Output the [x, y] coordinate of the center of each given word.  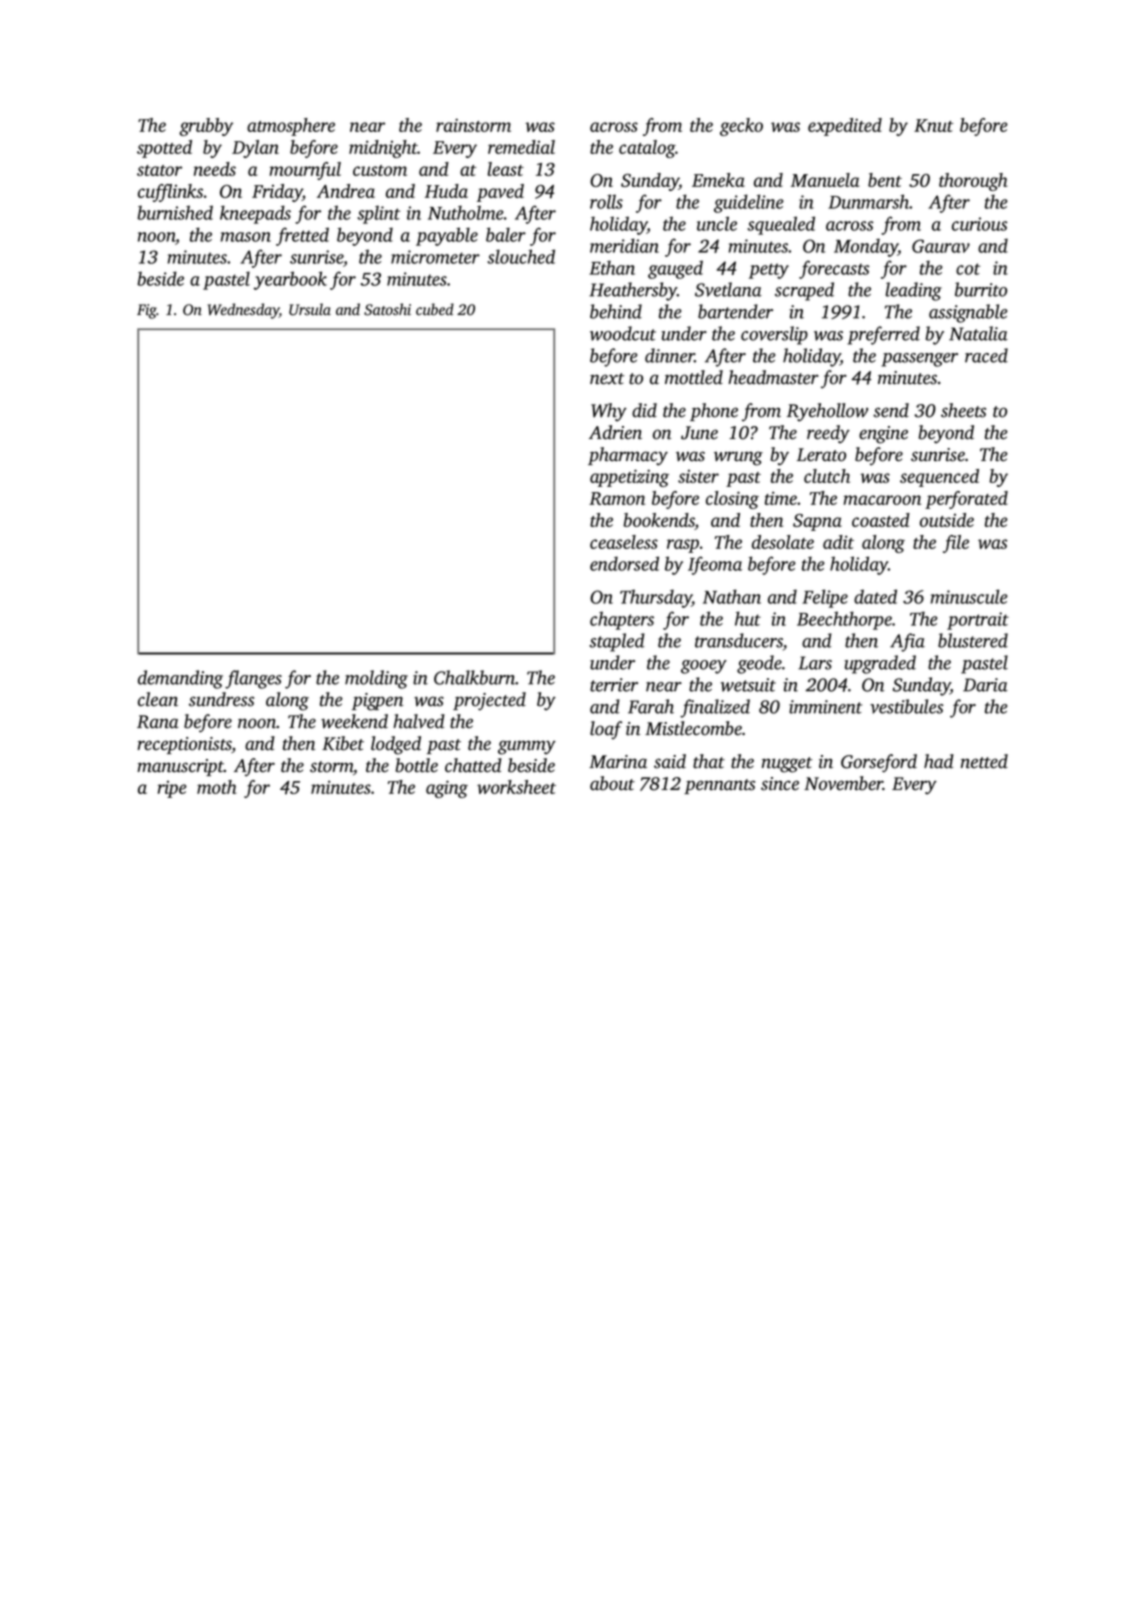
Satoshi [387, 309]
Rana [158, 722]
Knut [933, 125]
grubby [206, 127]
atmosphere [291, 127]
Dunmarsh [868, 201]
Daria [985, 685]
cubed [435, 309]
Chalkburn [474, 677]
